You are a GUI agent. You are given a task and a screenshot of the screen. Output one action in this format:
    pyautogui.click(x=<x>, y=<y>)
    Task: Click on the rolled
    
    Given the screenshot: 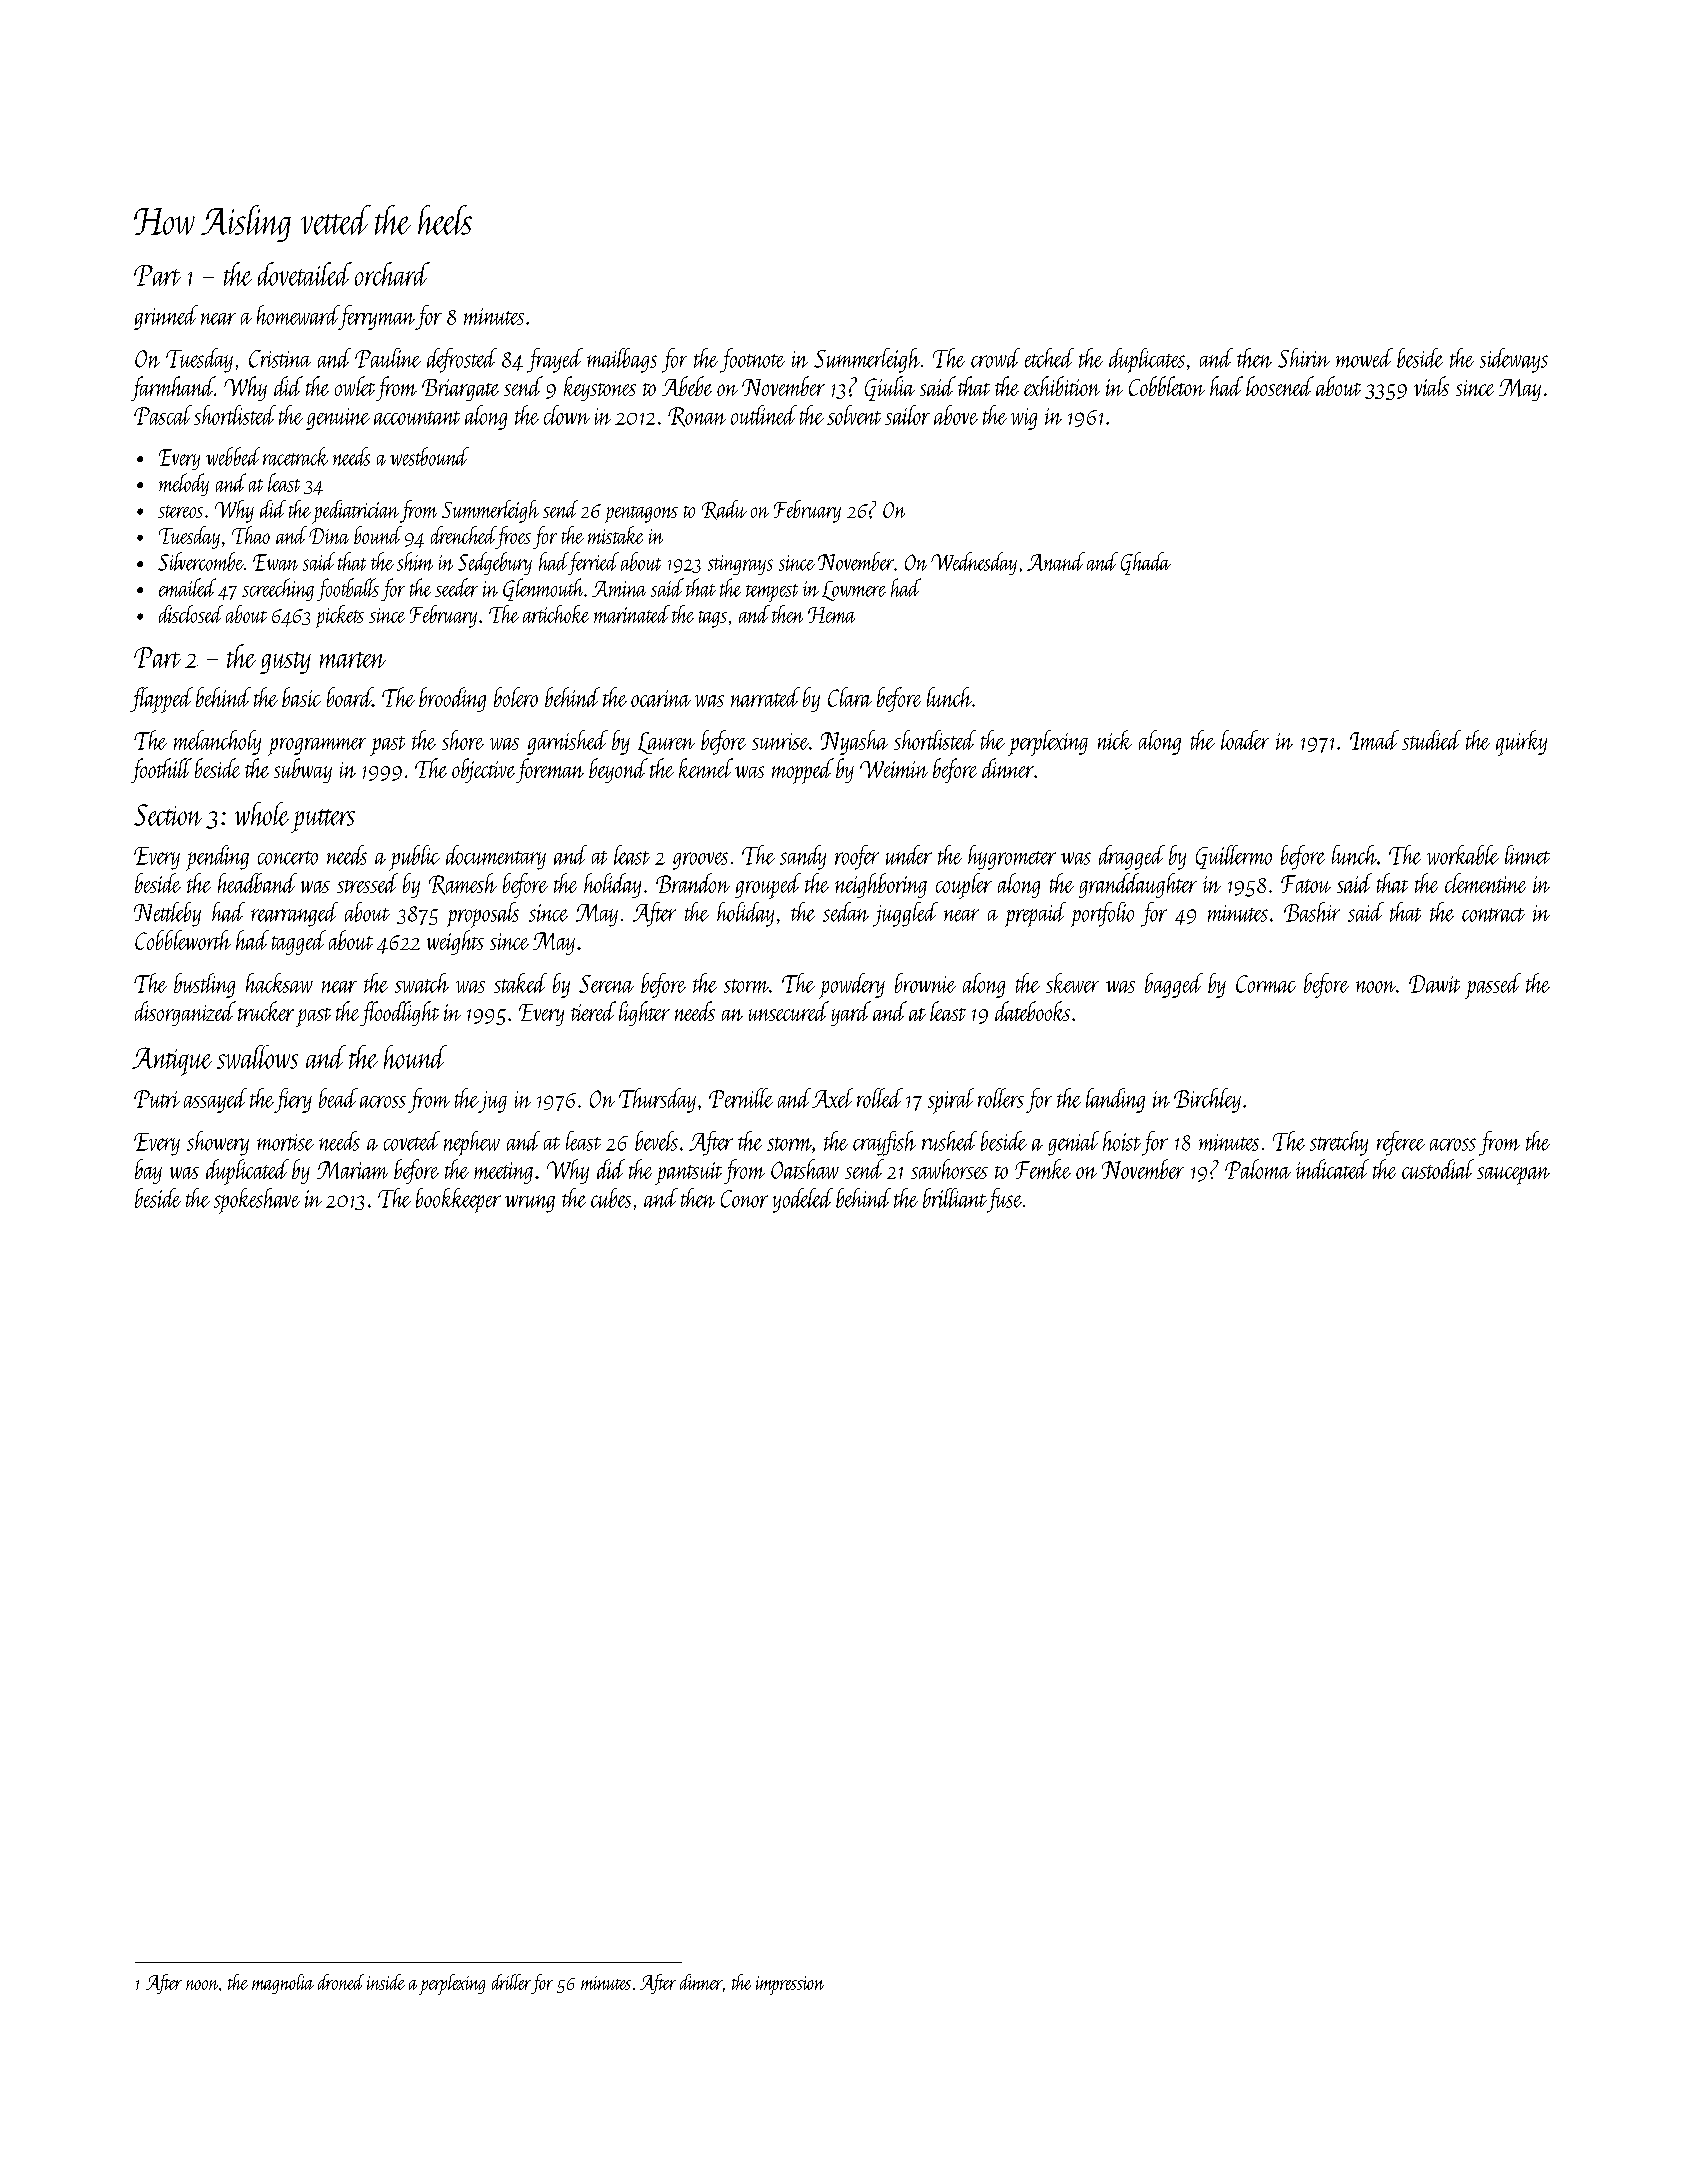 What is the action you would take?
    pyautogui.click(x=880, y=1098)
